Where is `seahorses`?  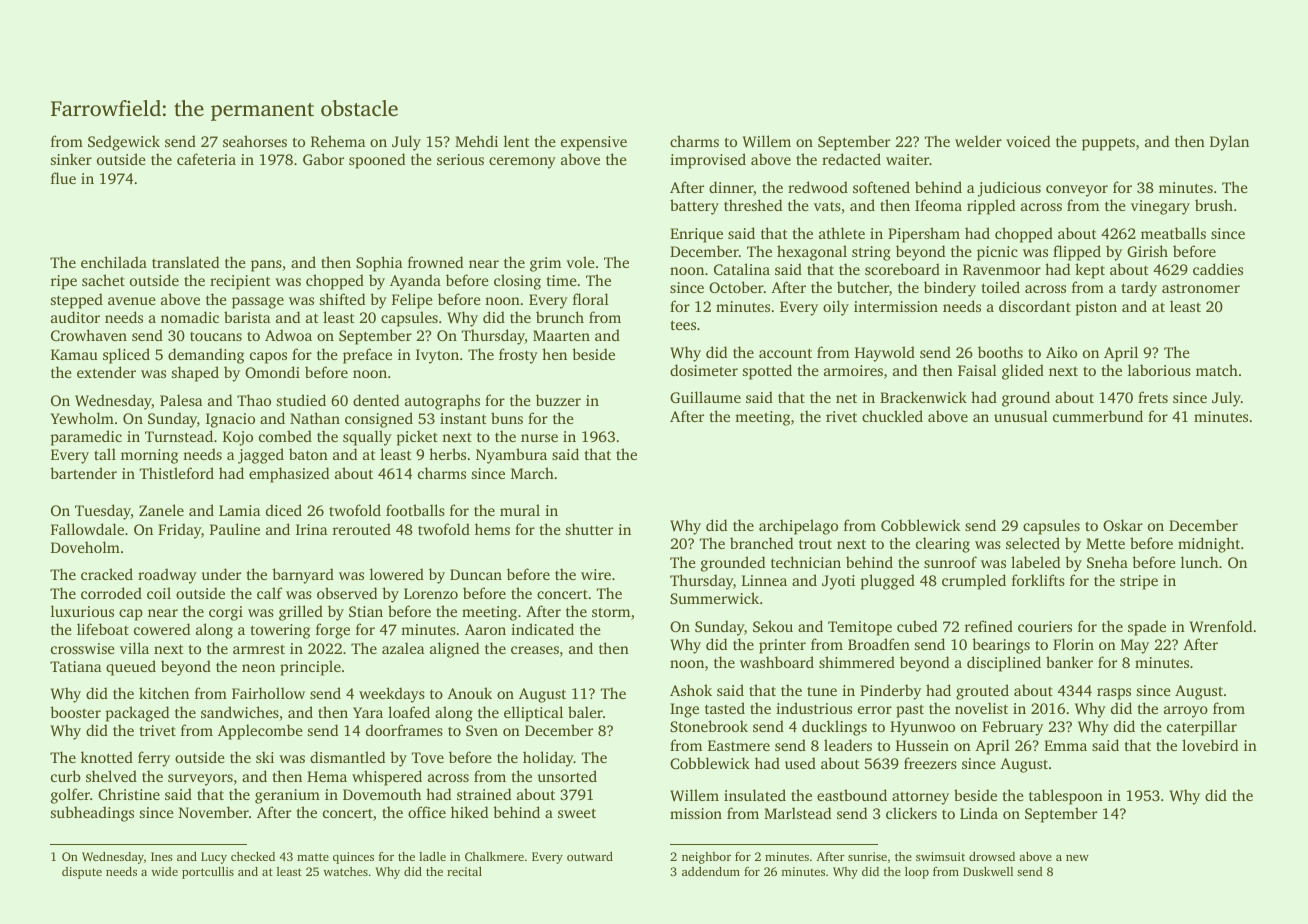
seahorses is located at coordinates (255, 141).
